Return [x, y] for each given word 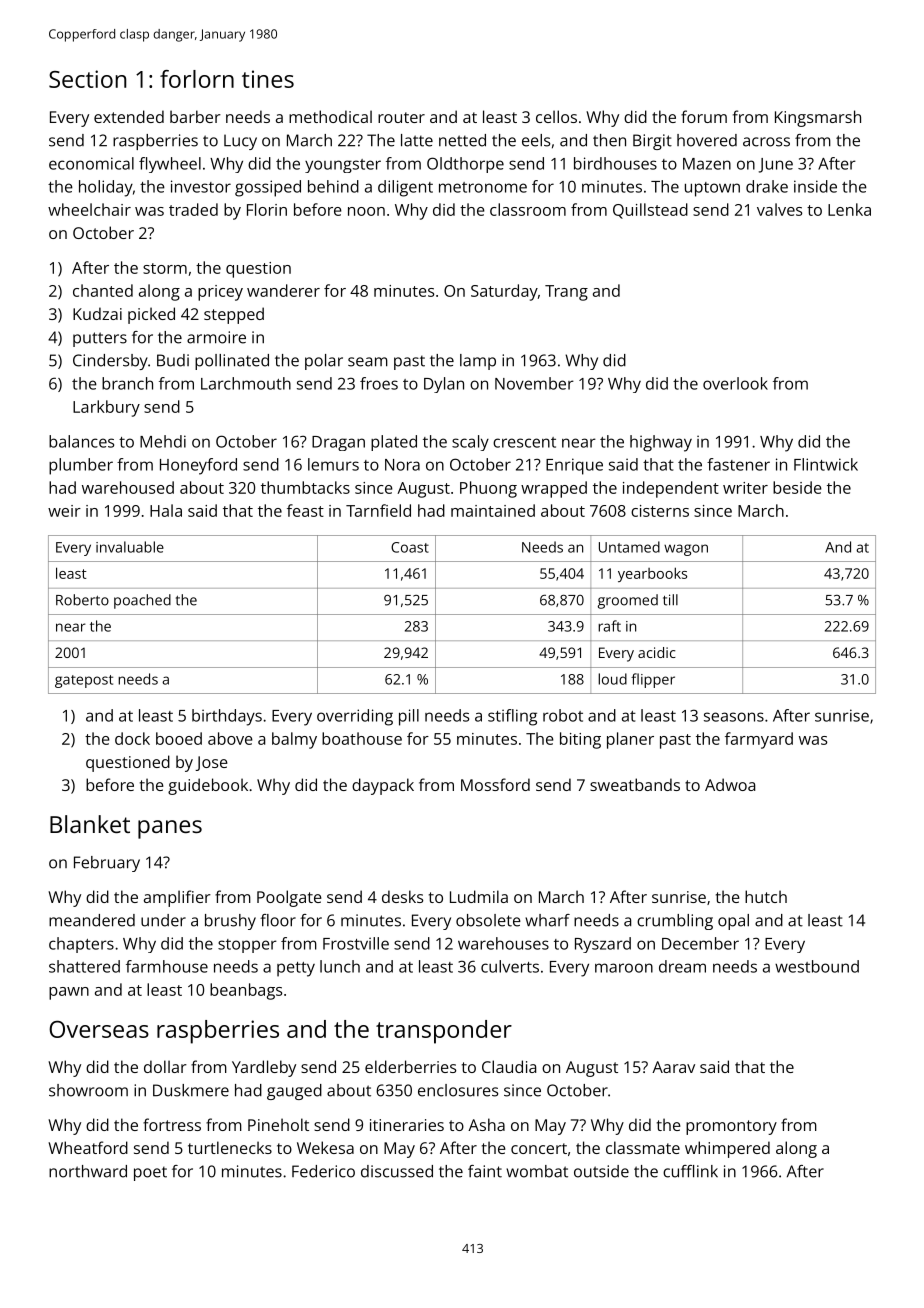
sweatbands [635, 784]
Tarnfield [378, 510]
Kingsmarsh [818, 118]
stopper [247, 946]
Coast [410, 547]
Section [87, 79]
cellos [556, 116]
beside [797, 487]
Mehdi [163, 441]
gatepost [84, 681]
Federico [323, 1171]
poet [150, 1173]
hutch [766, 896]
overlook [735, 383]
